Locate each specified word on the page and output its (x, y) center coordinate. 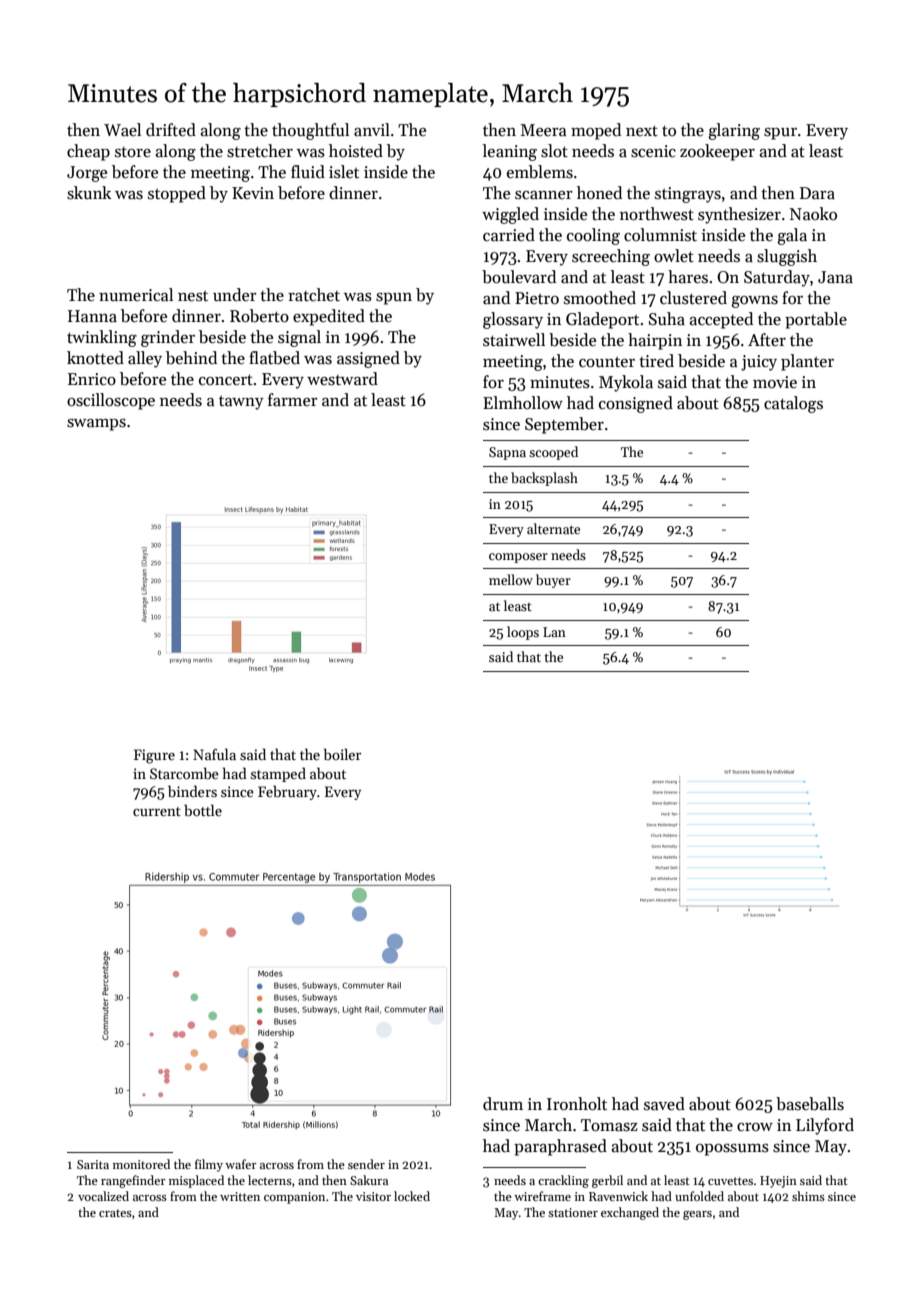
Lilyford (825, 1126)
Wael (122, 130)
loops (523, 633)
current (157, 811)
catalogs (793, 404)
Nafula (214, 754)
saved (664, 1104)
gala (792, 236)
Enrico (92, 379)
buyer (553, 581)
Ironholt (577, 1104)
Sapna (507, 453)
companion (294, 1198)
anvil (372, 129)
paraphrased (560, 1147)
